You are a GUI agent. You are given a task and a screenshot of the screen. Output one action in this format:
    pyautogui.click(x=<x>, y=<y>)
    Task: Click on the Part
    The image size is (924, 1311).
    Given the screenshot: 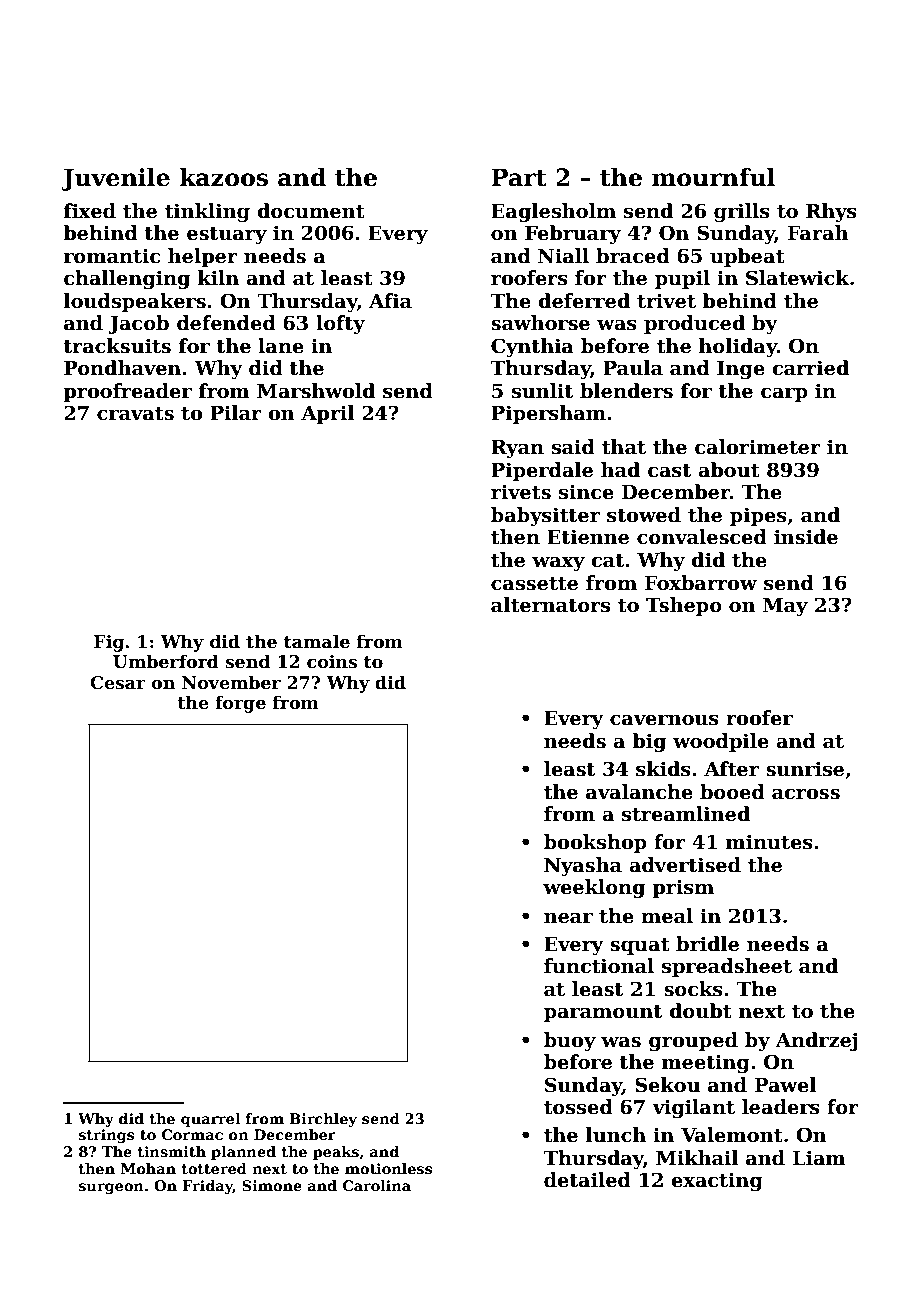 What is the action you would take?
    pyautogui.click(x=519, y=177)
